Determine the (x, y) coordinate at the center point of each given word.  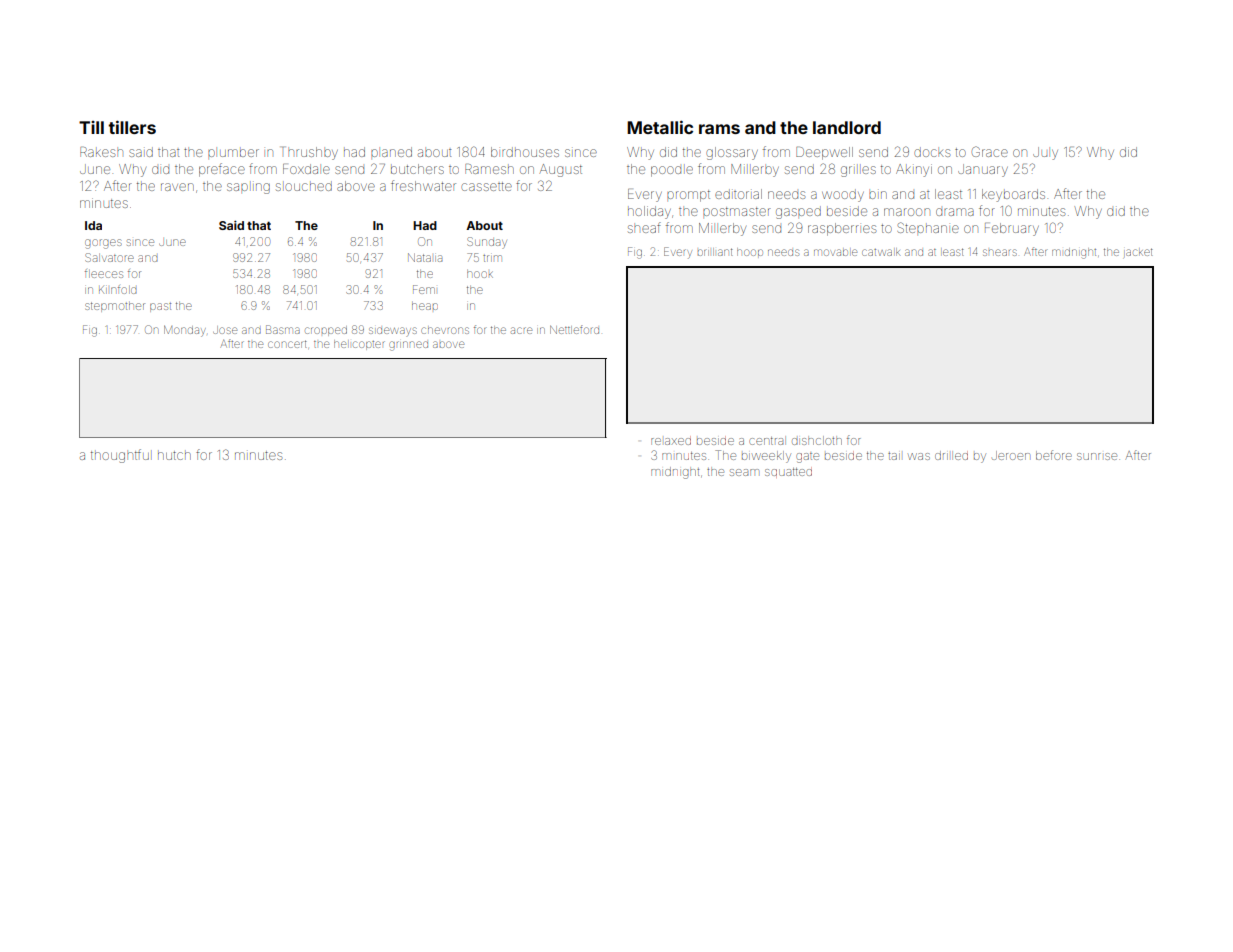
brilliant (715, 252)
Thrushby (310, 153)
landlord (847, 127)
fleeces (104, 273)
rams (719, 129)
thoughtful (120, 456)
